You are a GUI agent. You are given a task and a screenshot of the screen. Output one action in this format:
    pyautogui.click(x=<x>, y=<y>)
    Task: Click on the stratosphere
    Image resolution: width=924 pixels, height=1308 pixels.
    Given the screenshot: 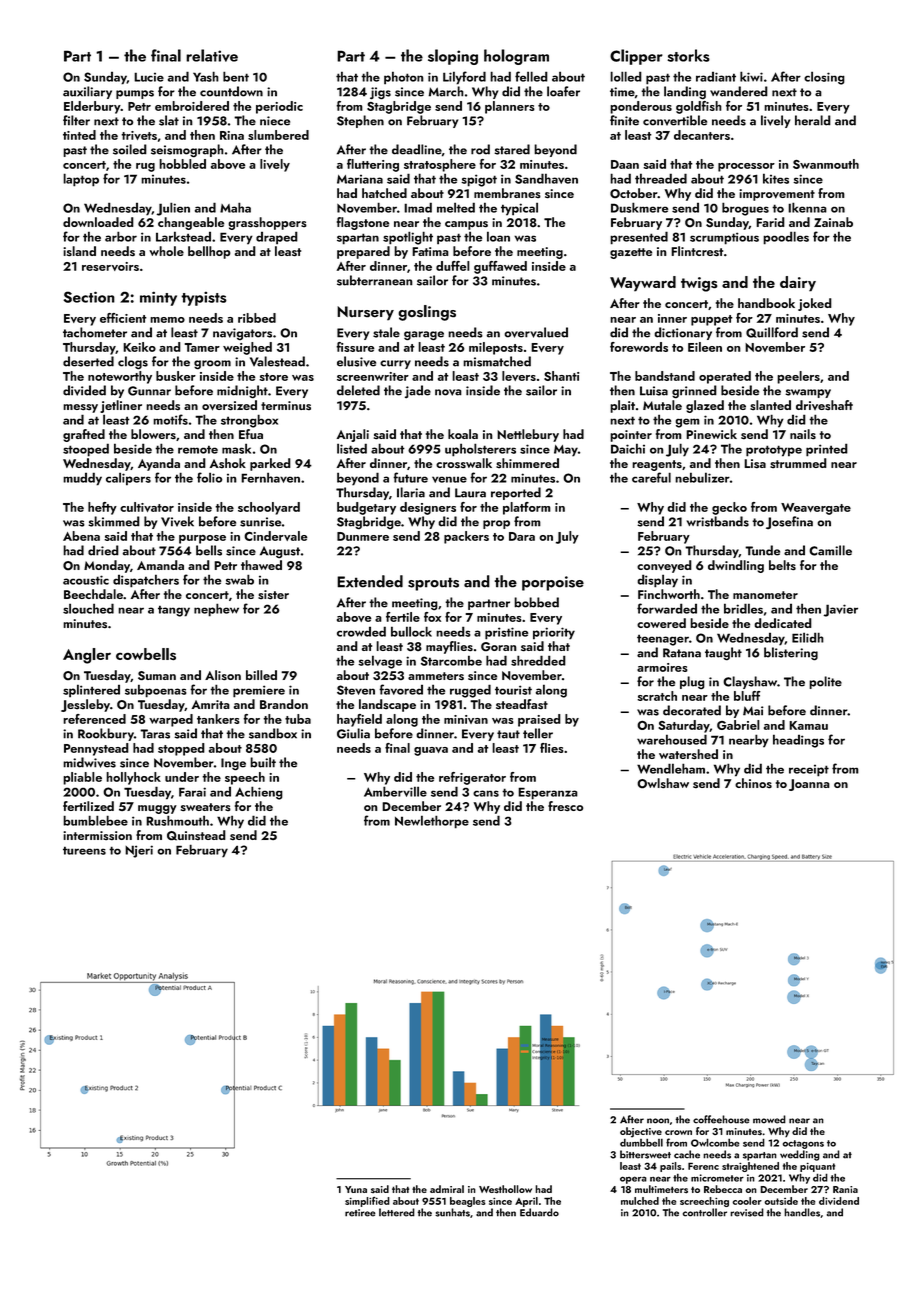 What is the action you would take?
    pyautogui.click(x=440, y=165)
